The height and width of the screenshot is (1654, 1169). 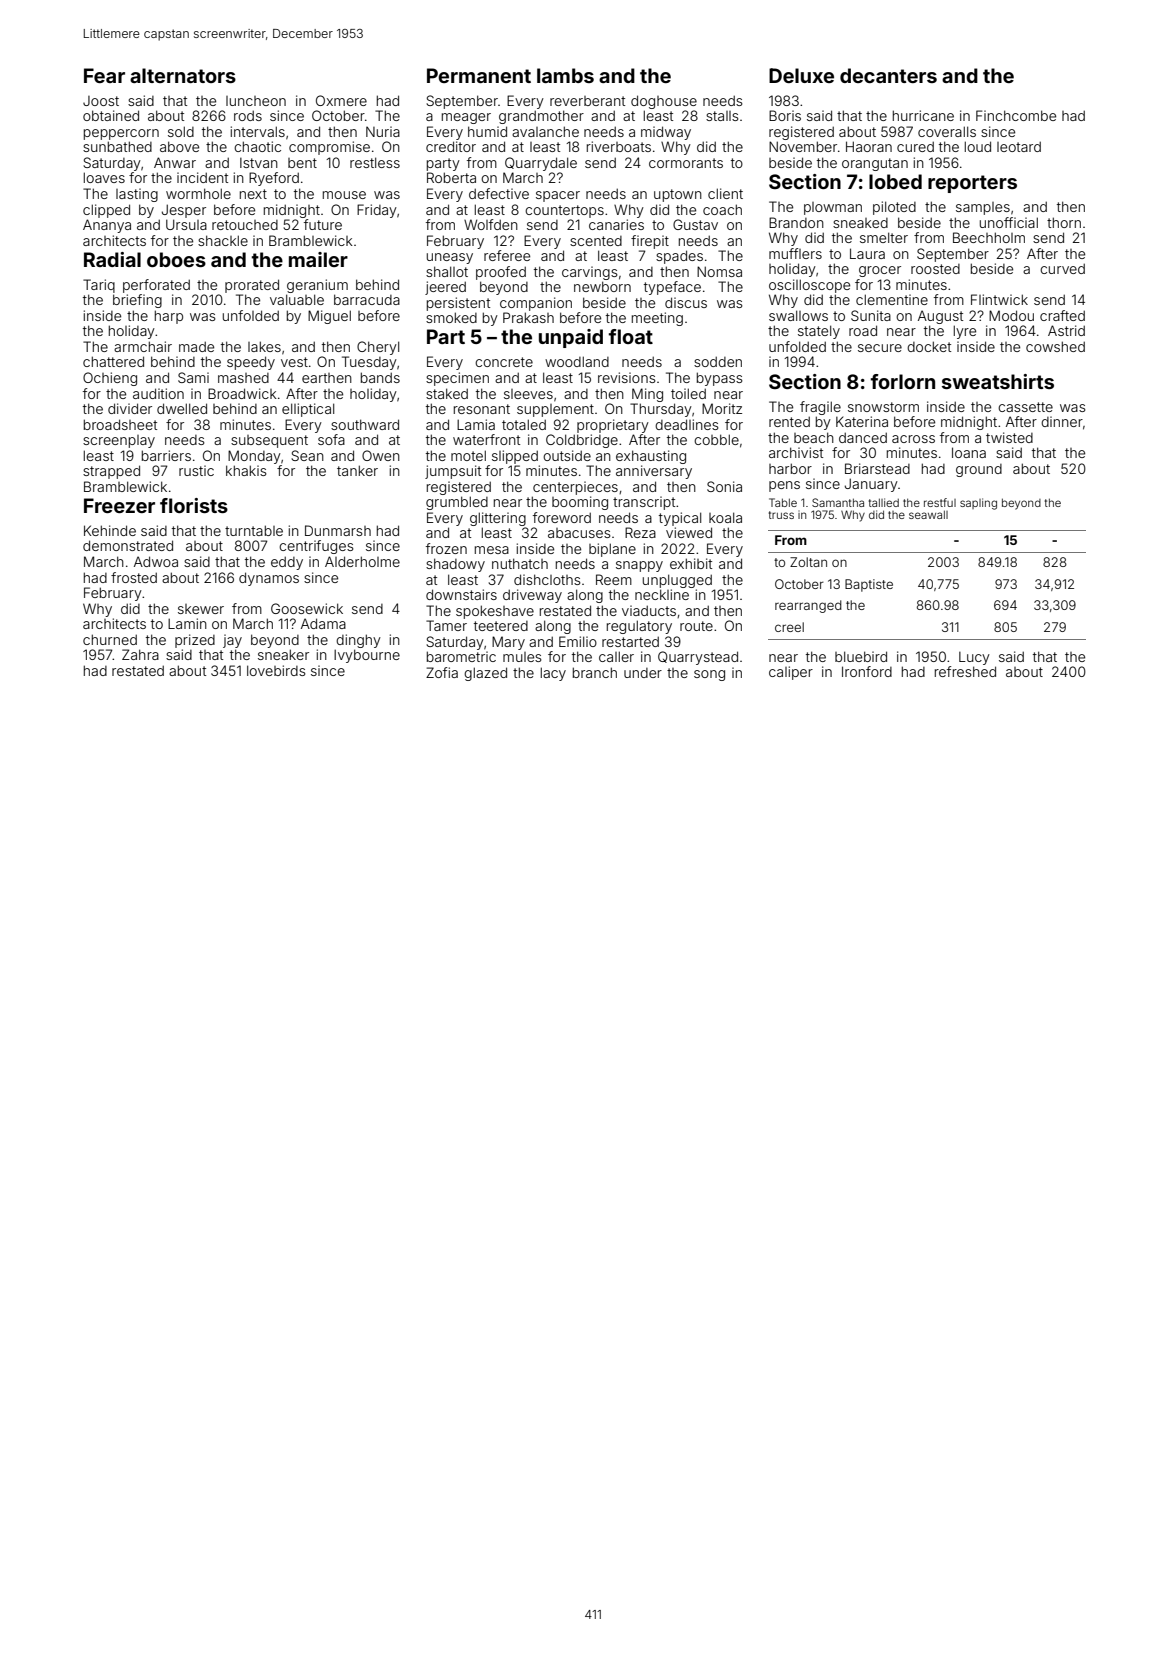 I want to click on southward, so click(x=365, y=424).
